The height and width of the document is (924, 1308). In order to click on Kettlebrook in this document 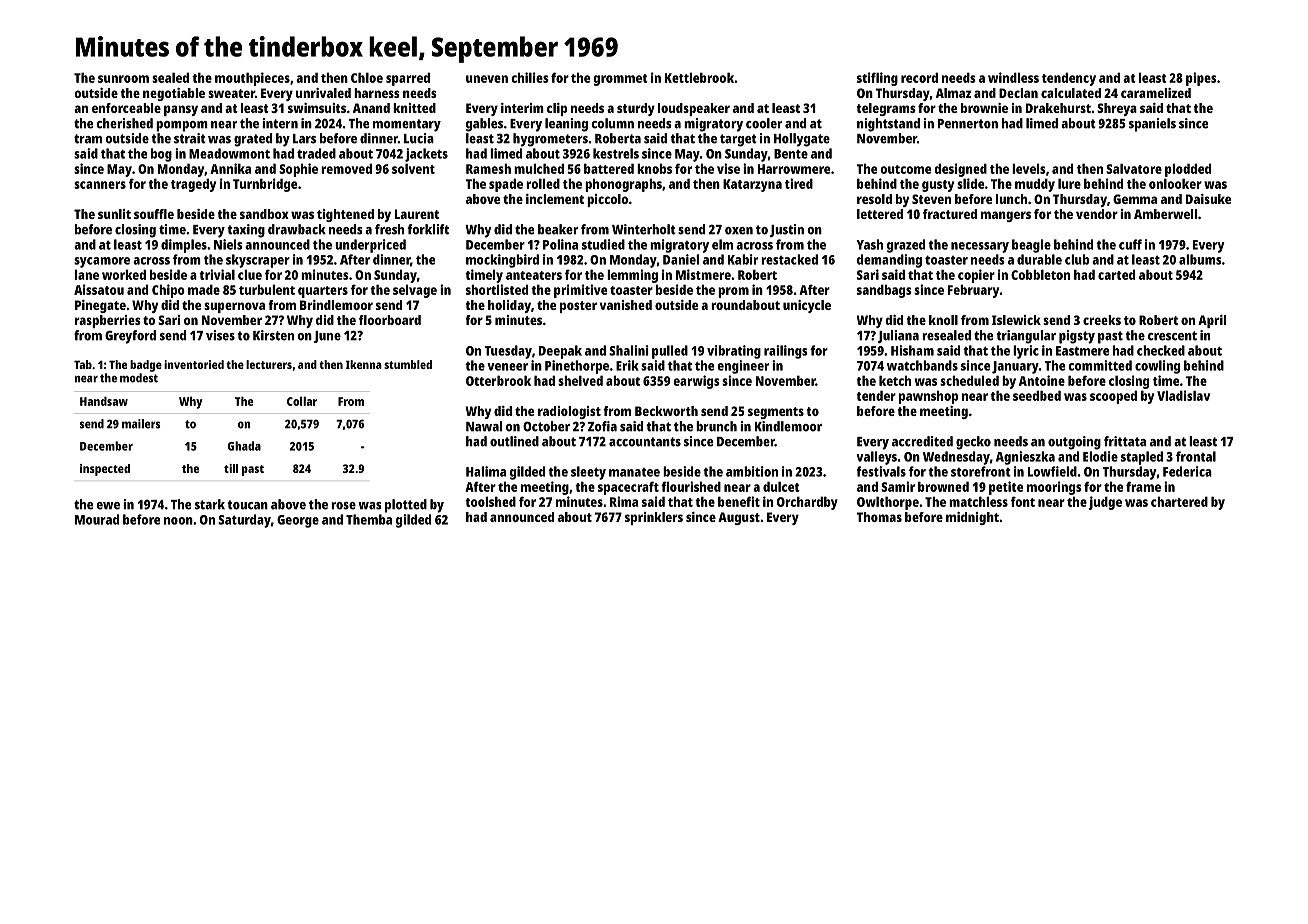, I will do `click(699, 77)`.
